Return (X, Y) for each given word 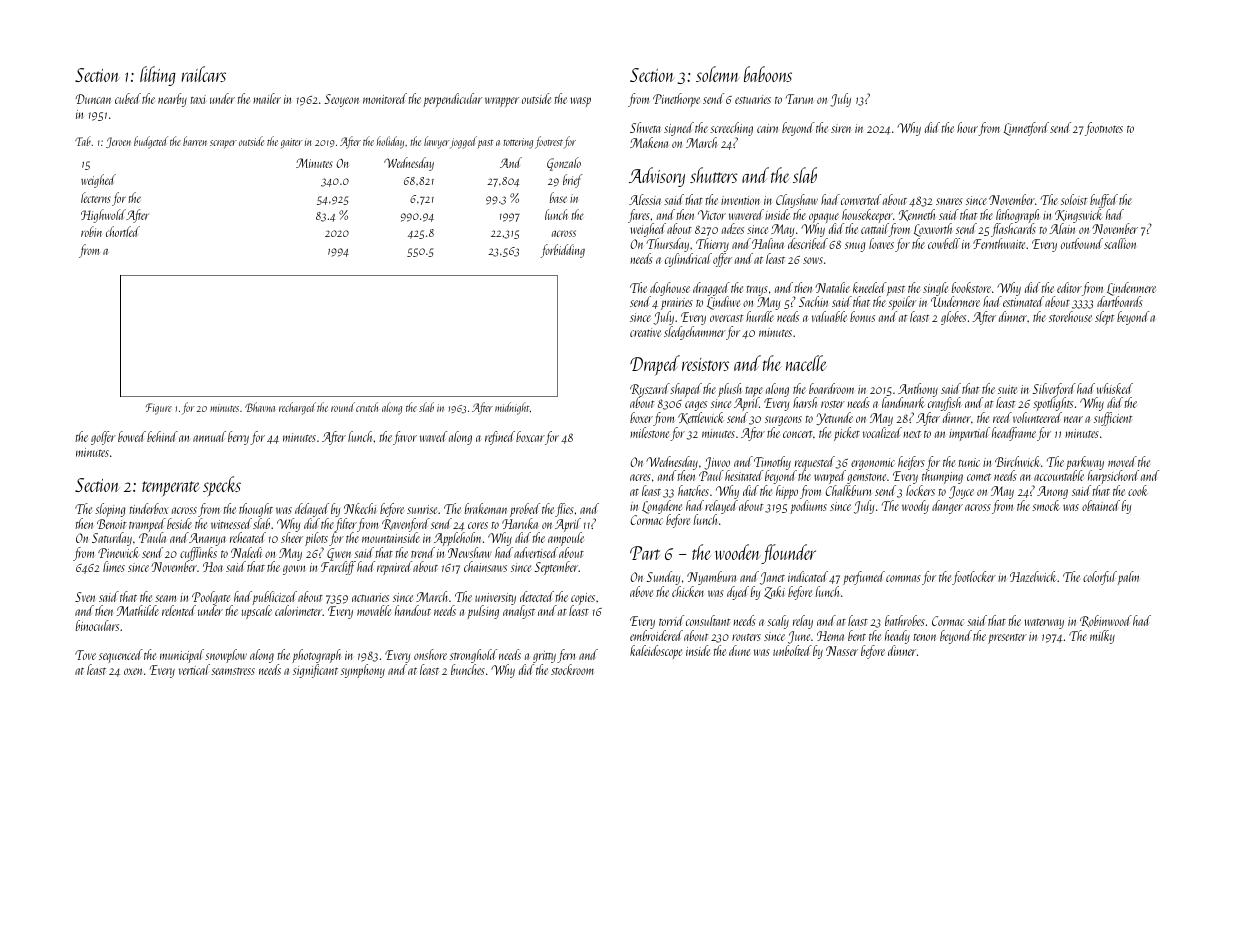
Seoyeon (341, 100)
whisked (1115, 388)
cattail (875, 230)
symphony (363, 671)
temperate (171, 489)
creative (645, 332)
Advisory (657, 177)
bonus (862, 316)
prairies (677, 304)
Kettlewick (700, 418)
